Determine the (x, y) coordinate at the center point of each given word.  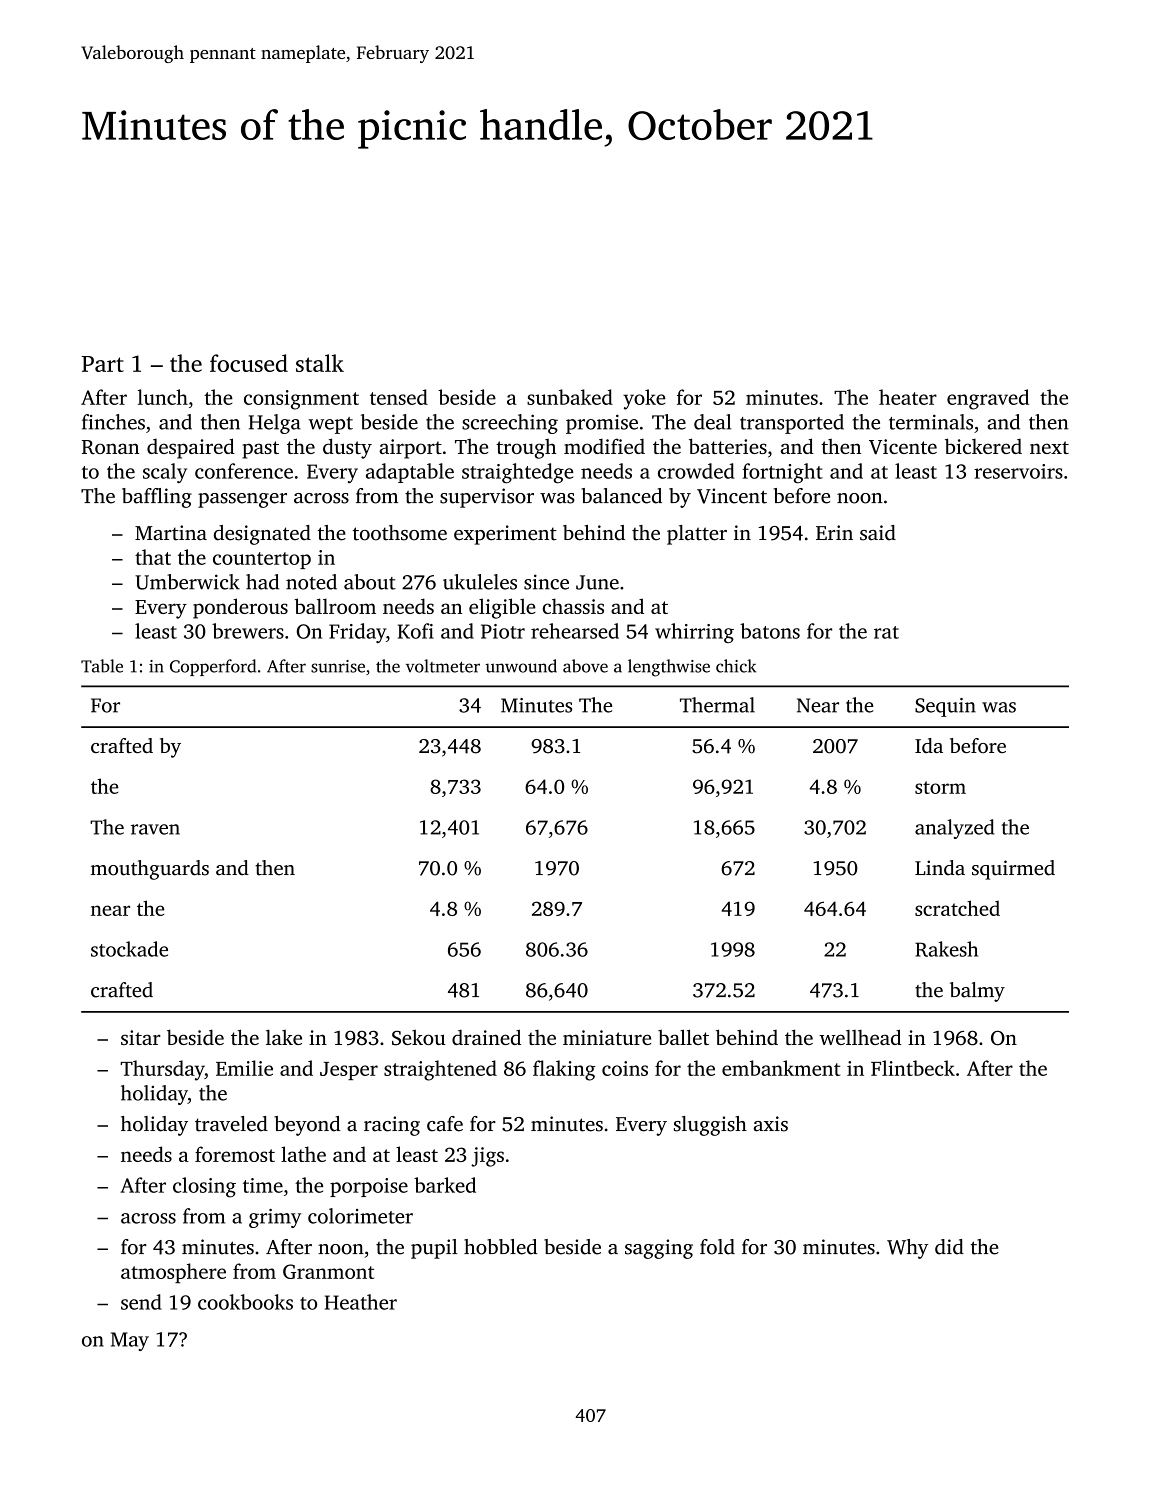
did (949, 1247)
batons (770, 631)
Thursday (163, 1070)
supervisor (487, 498)
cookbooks (245, 1302)
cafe (445, 1124)
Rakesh (946, 949)
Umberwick (187, 582)
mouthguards (150, 870)
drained (486, 1037)
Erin (834, 532)
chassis (573, 606)
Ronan (110, 447)
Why (907, 1249)
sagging (659, 1249)
